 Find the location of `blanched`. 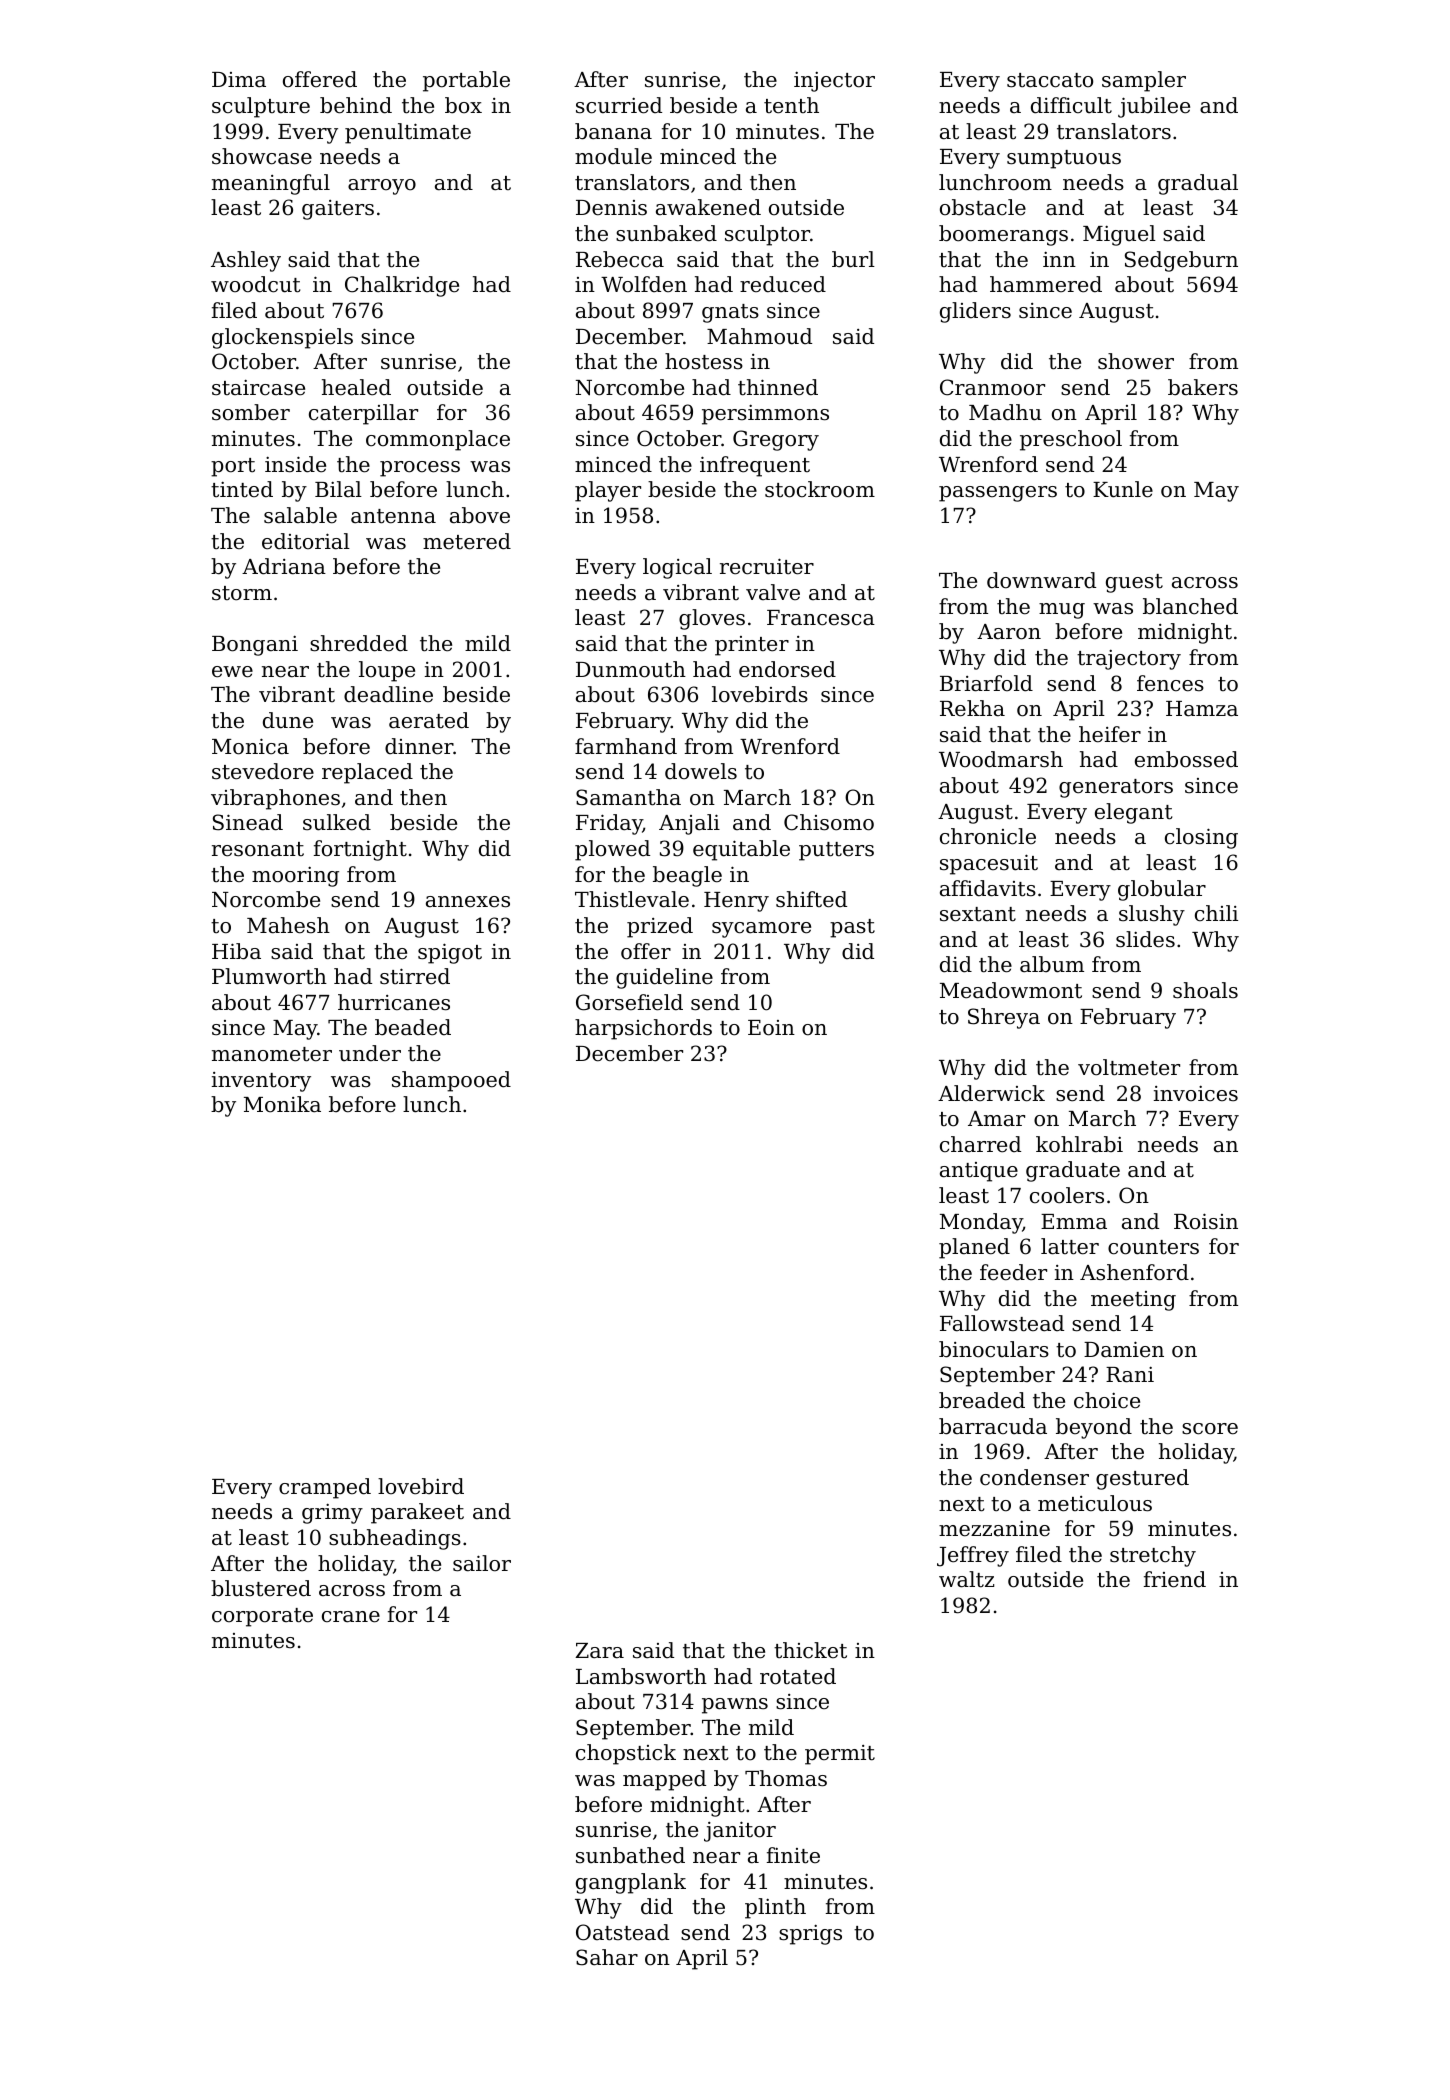

blanched is located at coordinates (1190, 606).
